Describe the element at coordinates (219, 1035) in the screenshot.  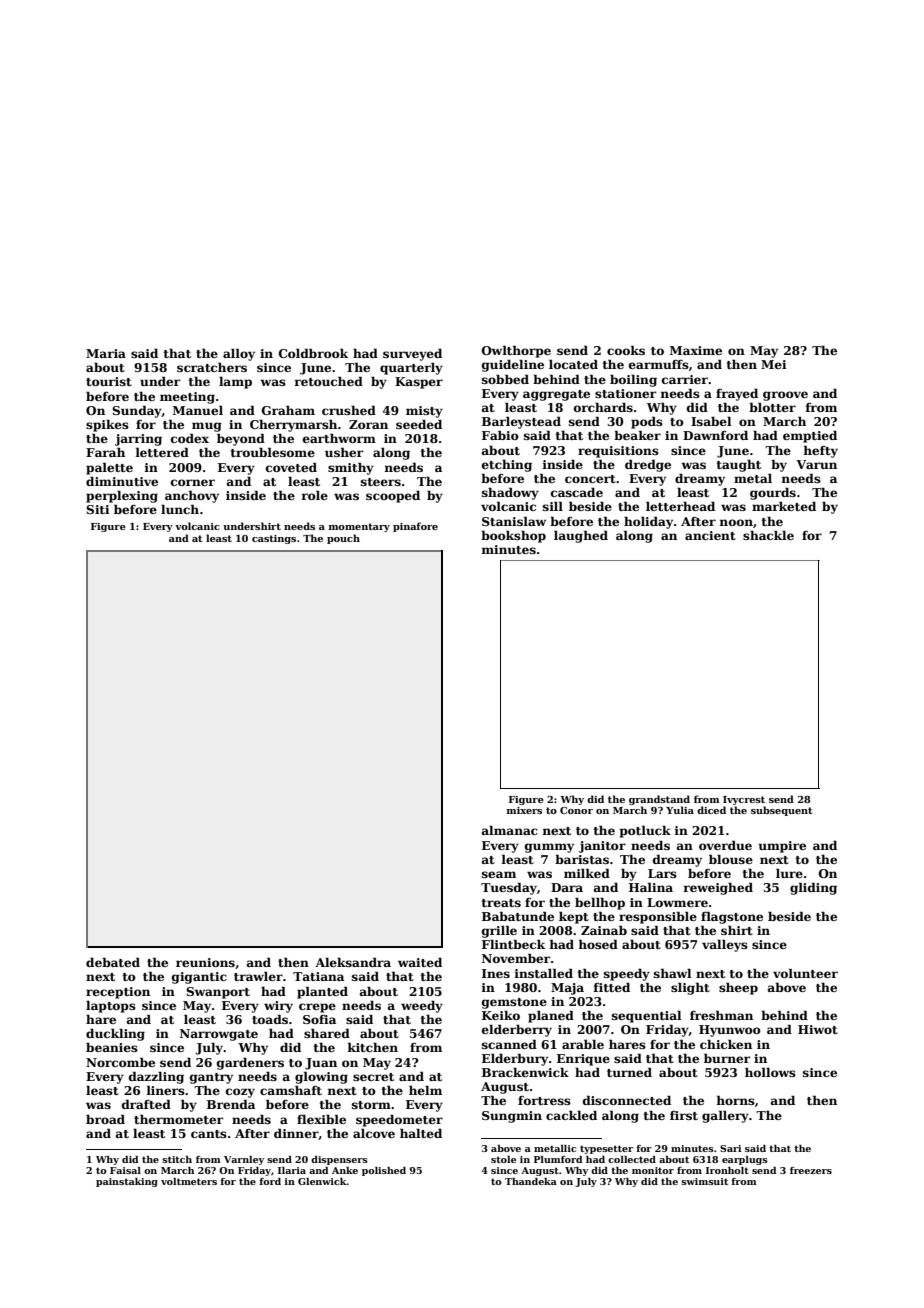
I see `Narrowgate` at that location.
